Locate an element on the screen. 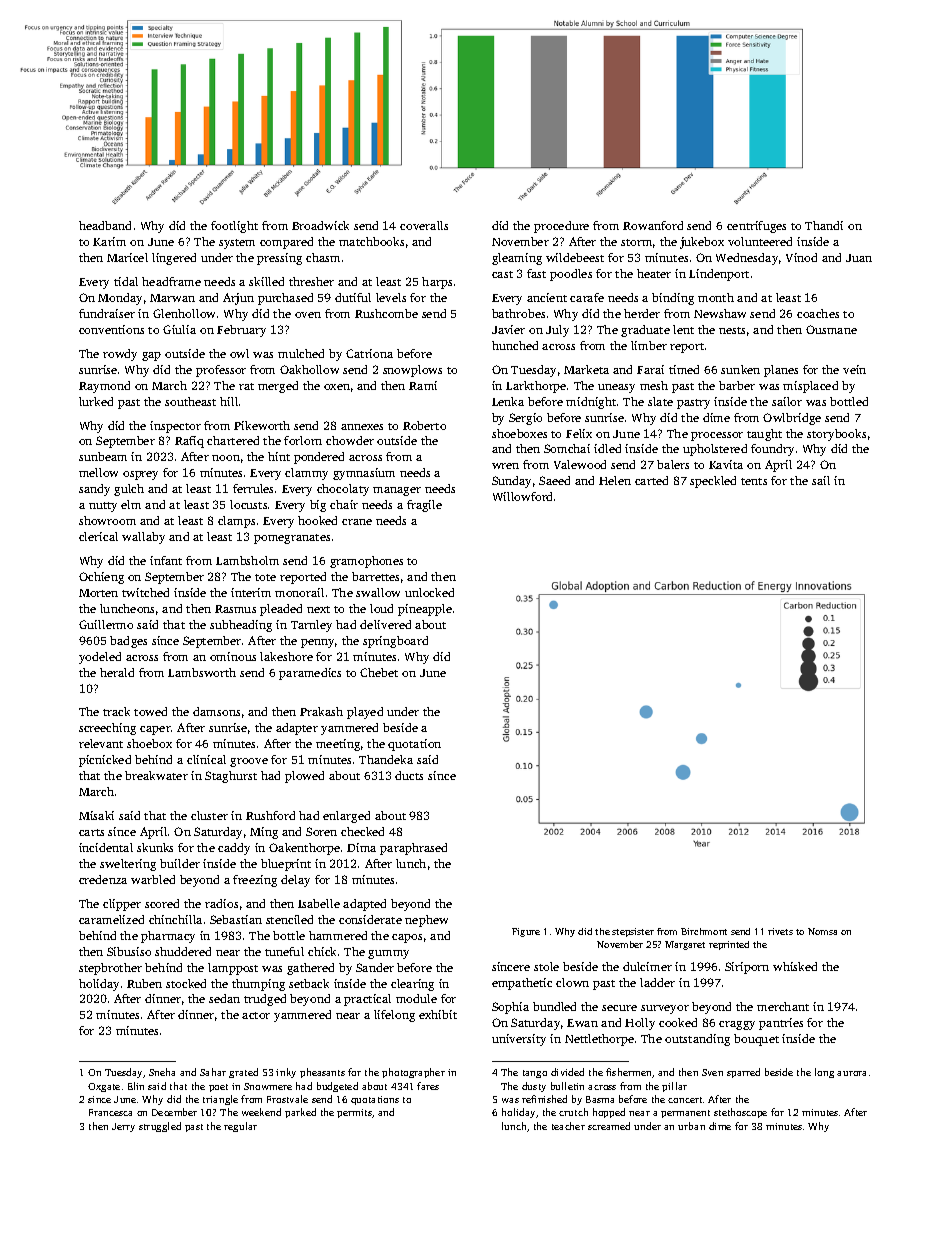 This screenshot has width=952, height=1233. herald is located at coordinates (117, 672).
